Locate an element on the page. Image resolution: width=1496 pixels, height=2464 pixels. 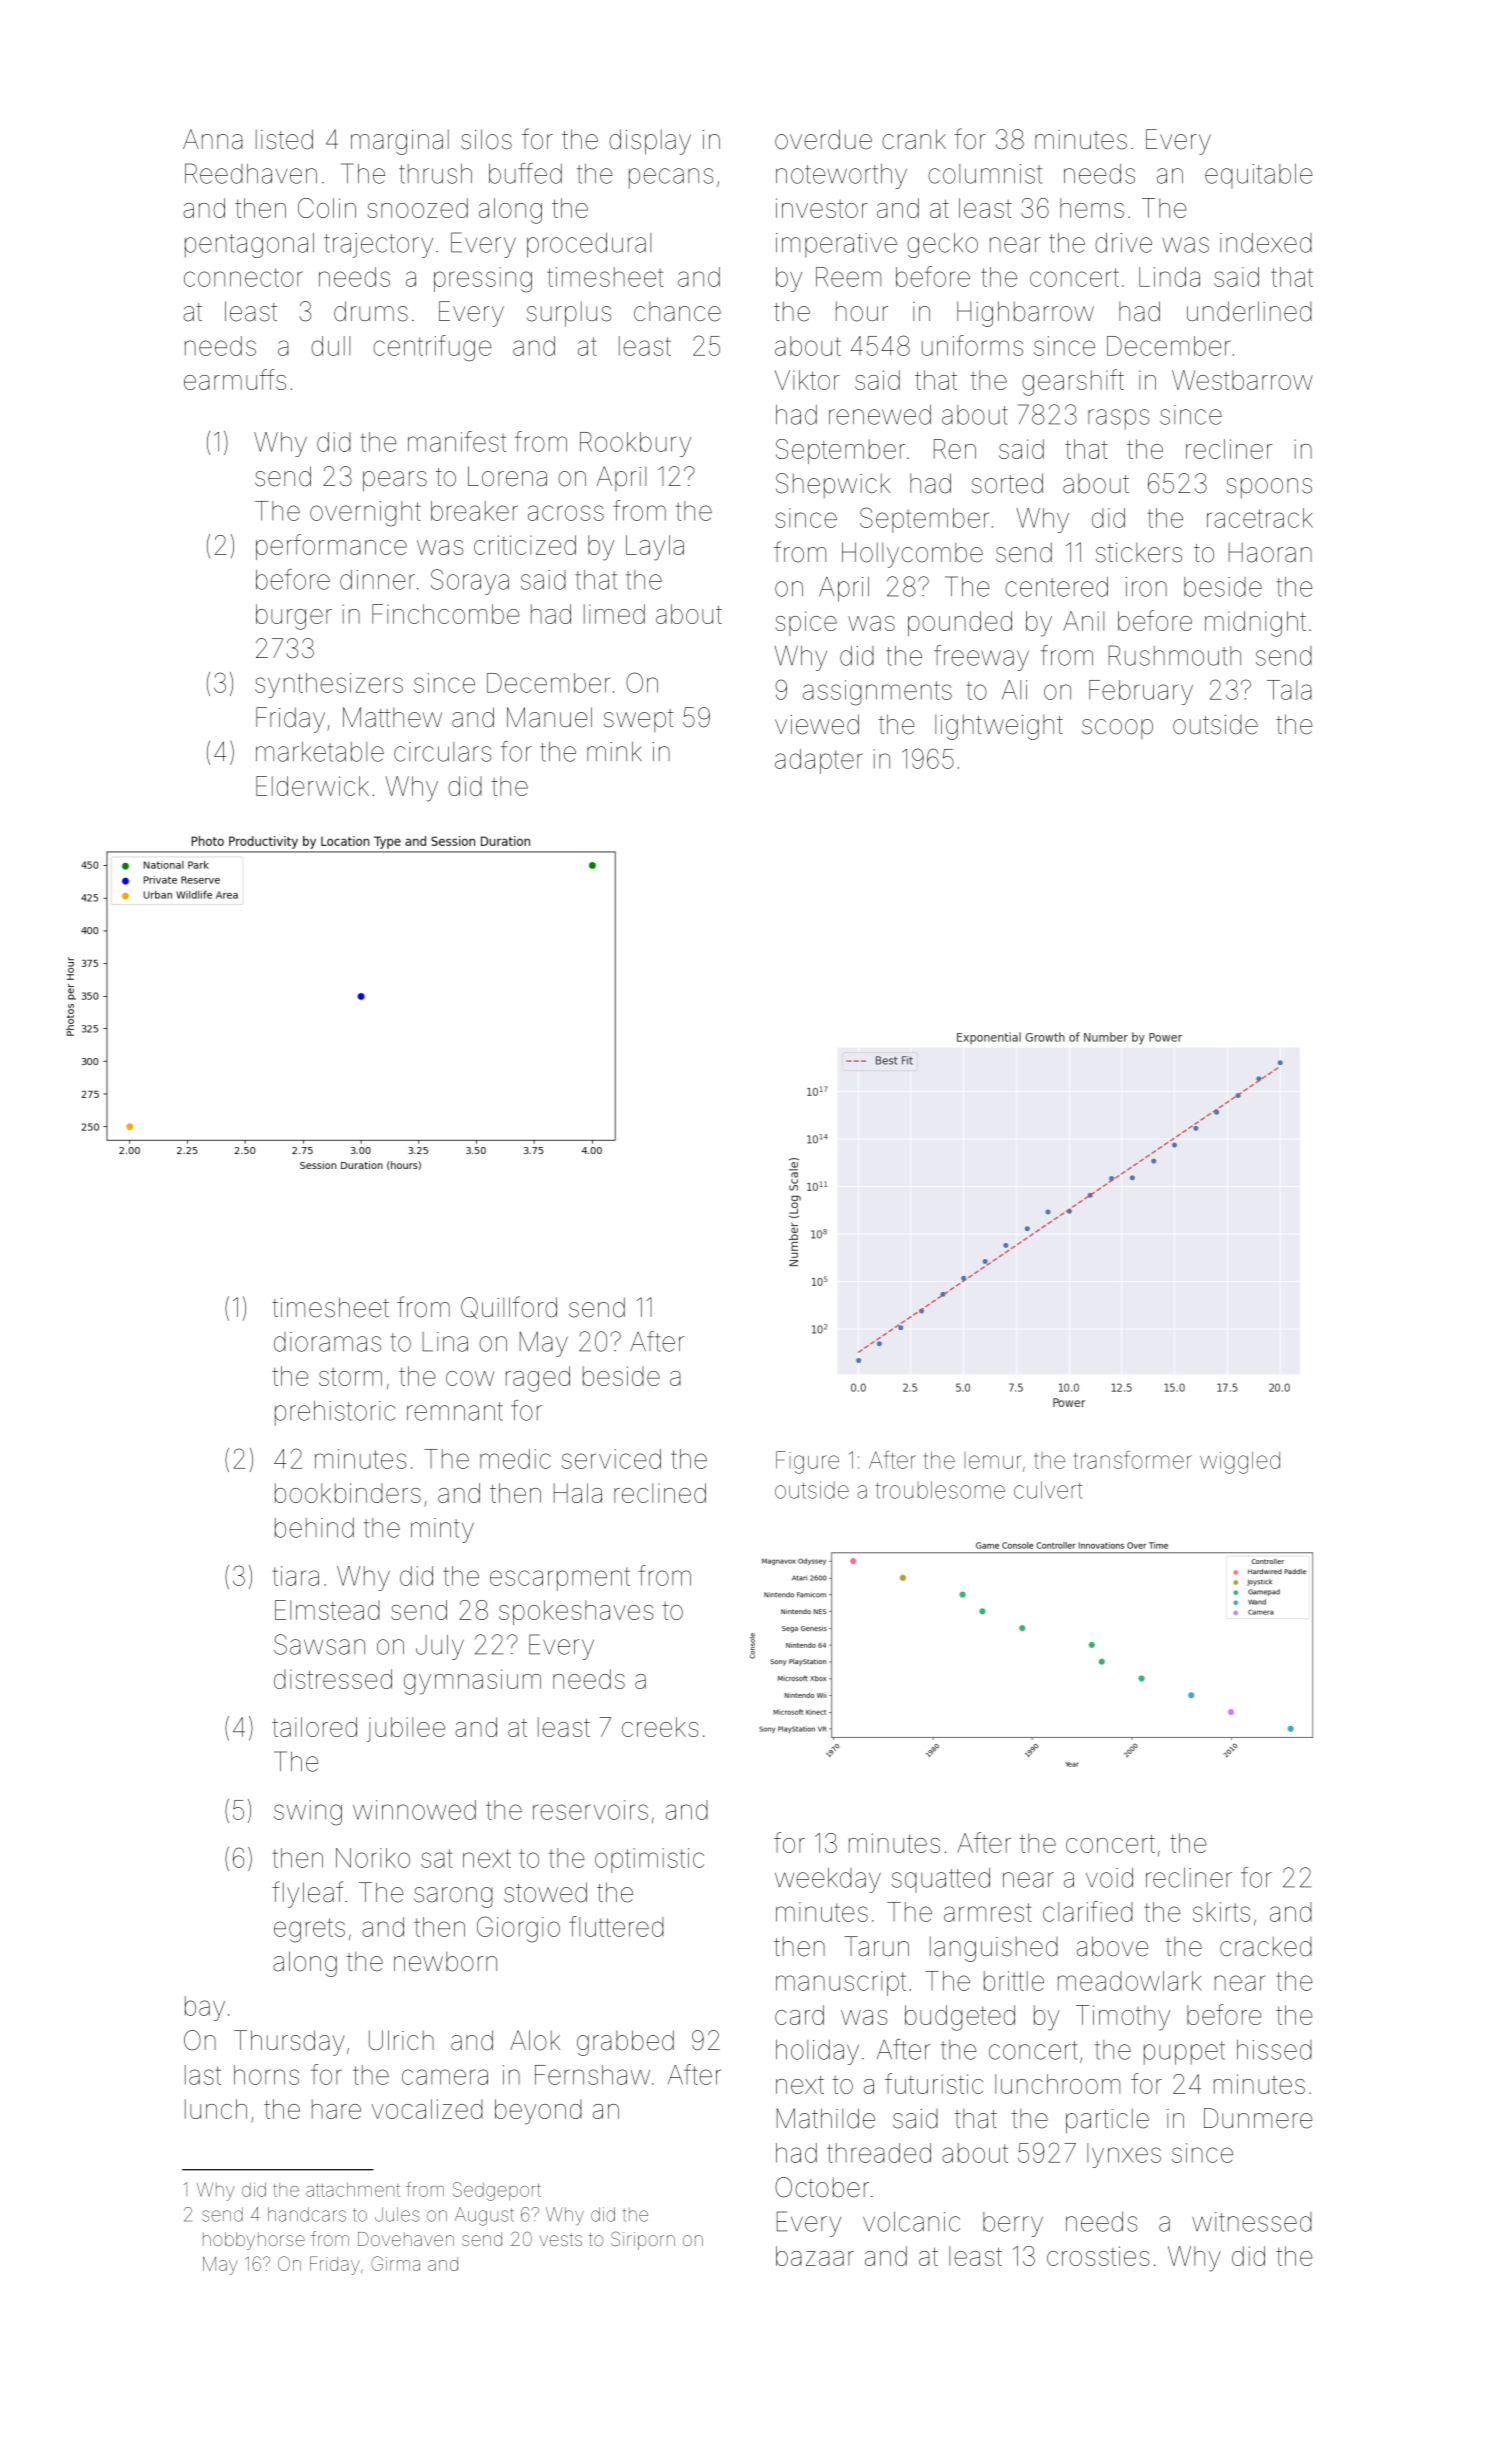
lemur is located at coordinates (993, 1460).
